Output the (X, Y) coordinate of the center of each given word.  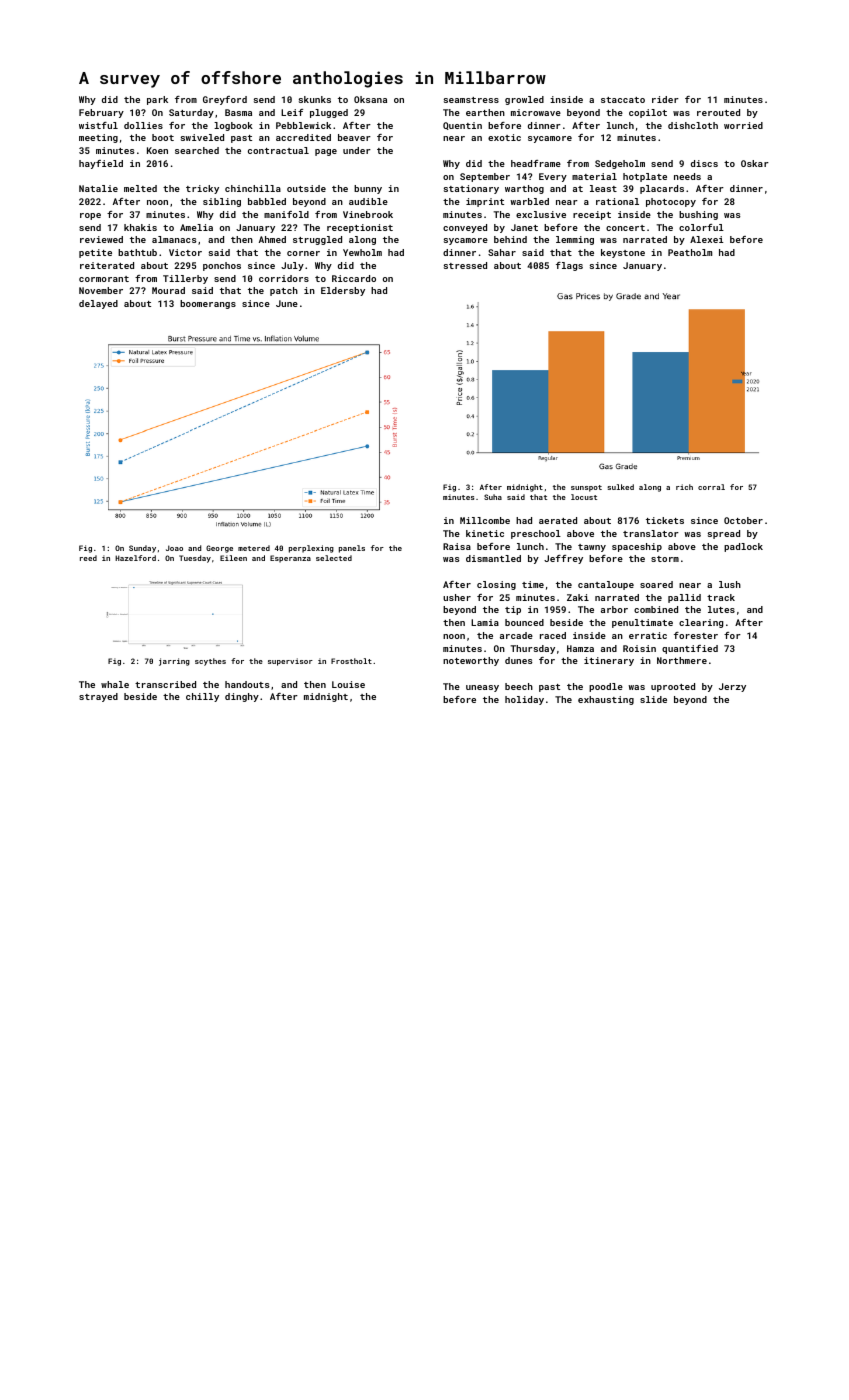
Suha (493, 497)
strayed (98, 697)
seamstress (471, 100)
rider (665, 99)
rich (684, 487)
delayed (98, 304)
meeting (98, 138)
